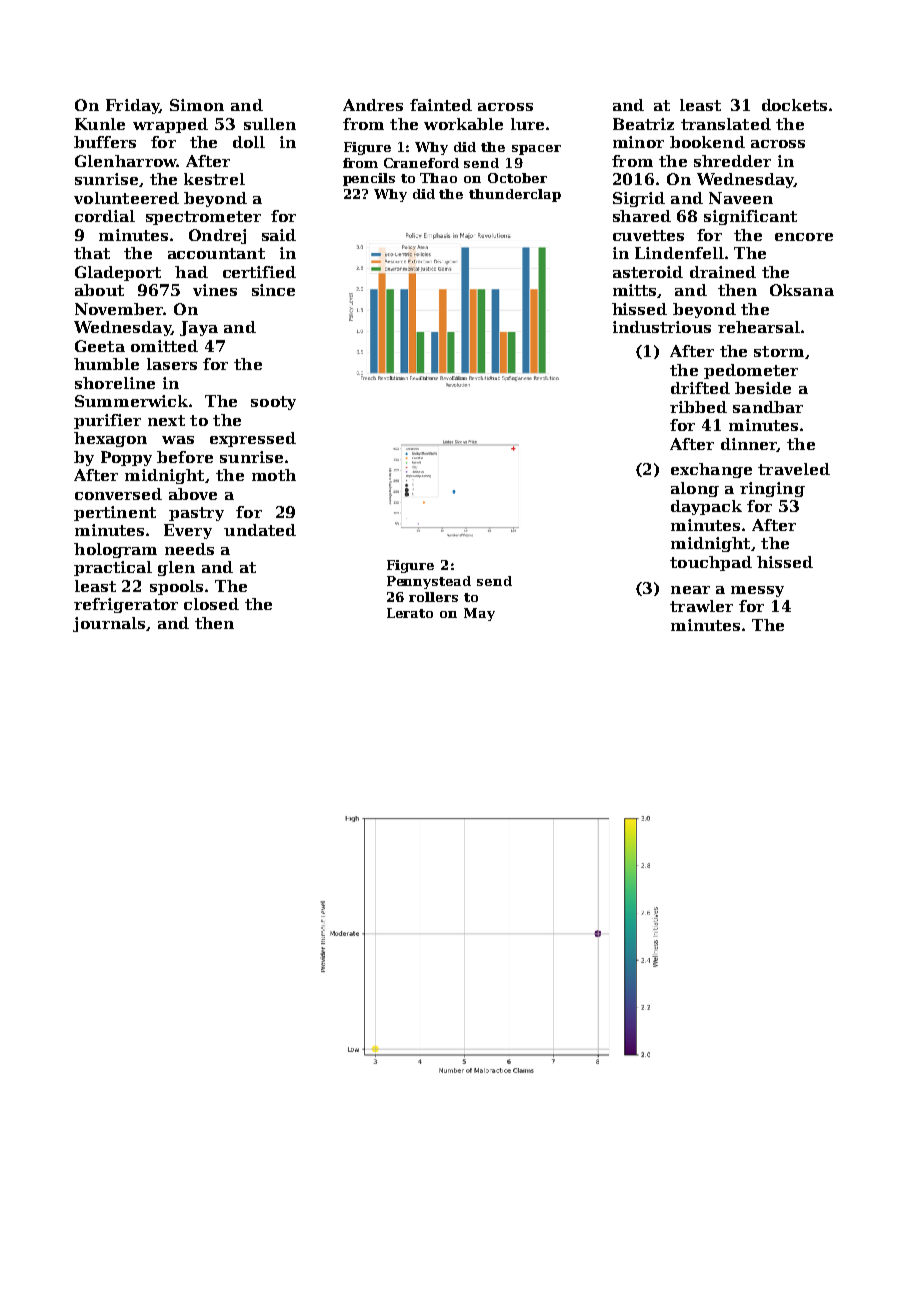  What do you see at coordinates (723, 272) in the document?
I see `drained` at bounding box center [723, 272].
